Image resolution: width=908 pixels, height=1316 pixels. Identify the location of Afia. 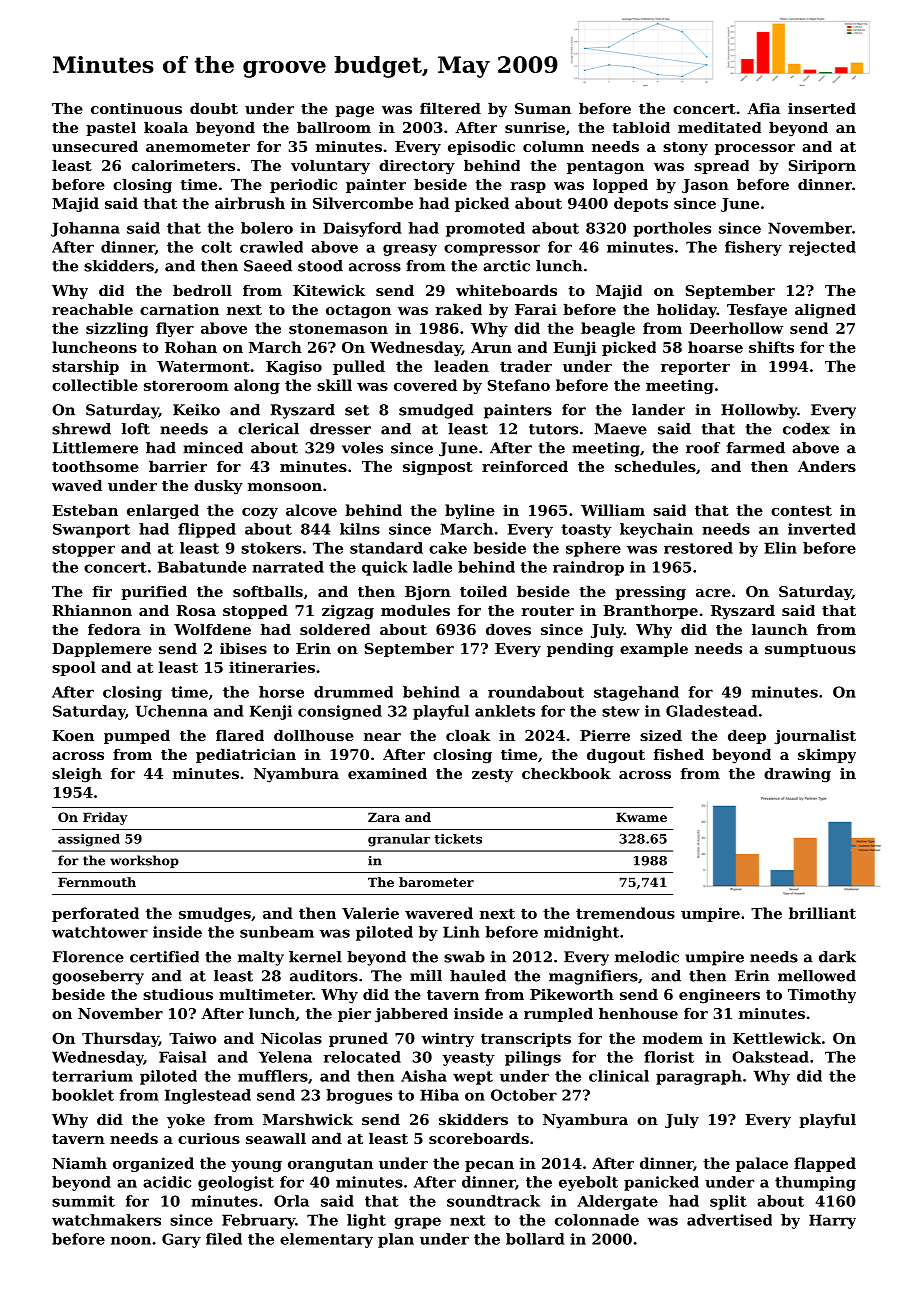
(763, 108).
